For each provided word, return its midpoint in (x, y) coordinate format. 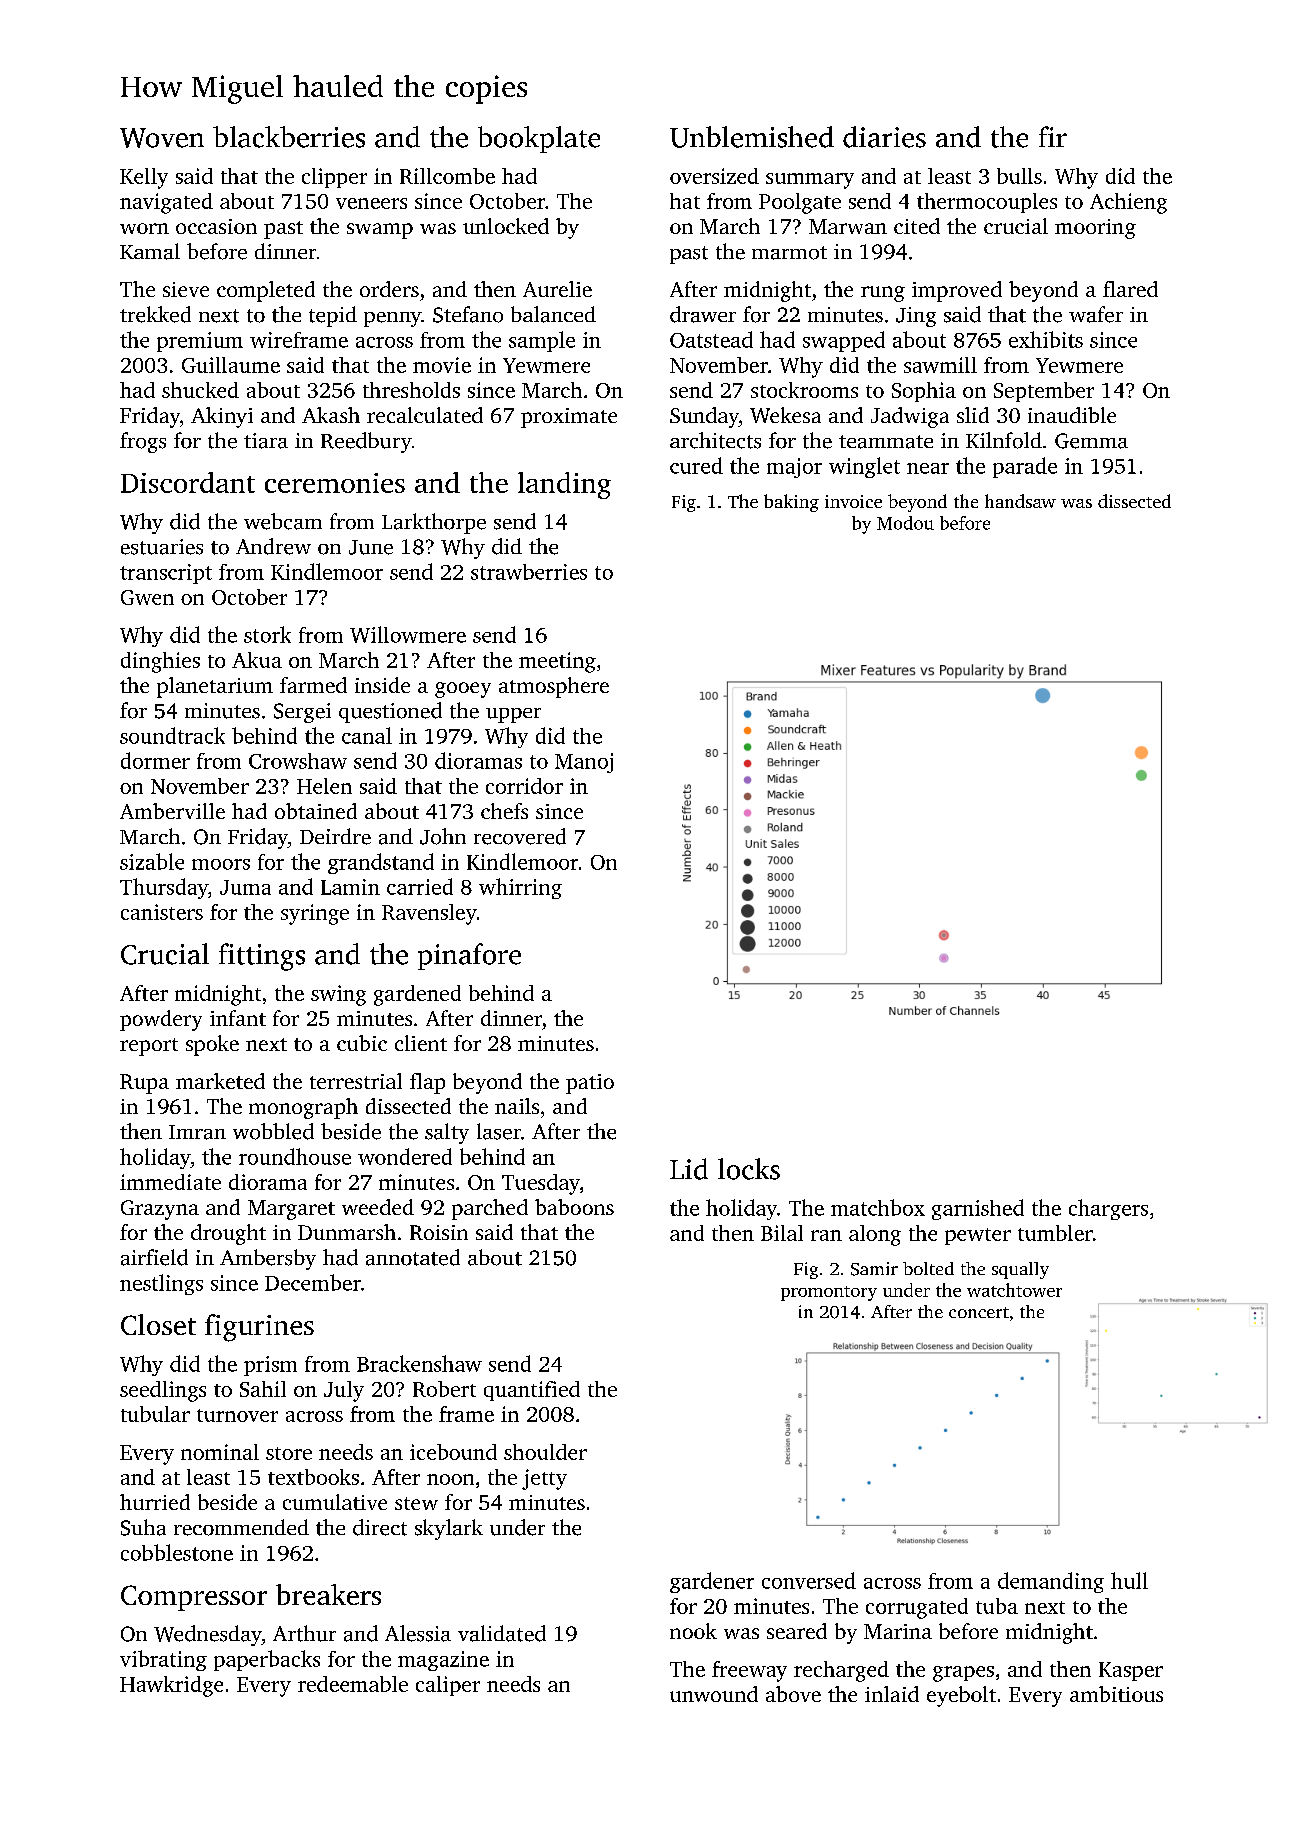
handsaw (1020, 501)
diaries (884, 137)
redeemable (353, 1684)
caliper (448, 1686)
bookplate (539, 139)
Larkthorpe (434, 523)
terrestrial (356, 1081)
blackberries (289, 137)
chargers (1108, 1209)
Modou (905, 523)
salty (447, 1133)
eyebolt (961, 1696)
